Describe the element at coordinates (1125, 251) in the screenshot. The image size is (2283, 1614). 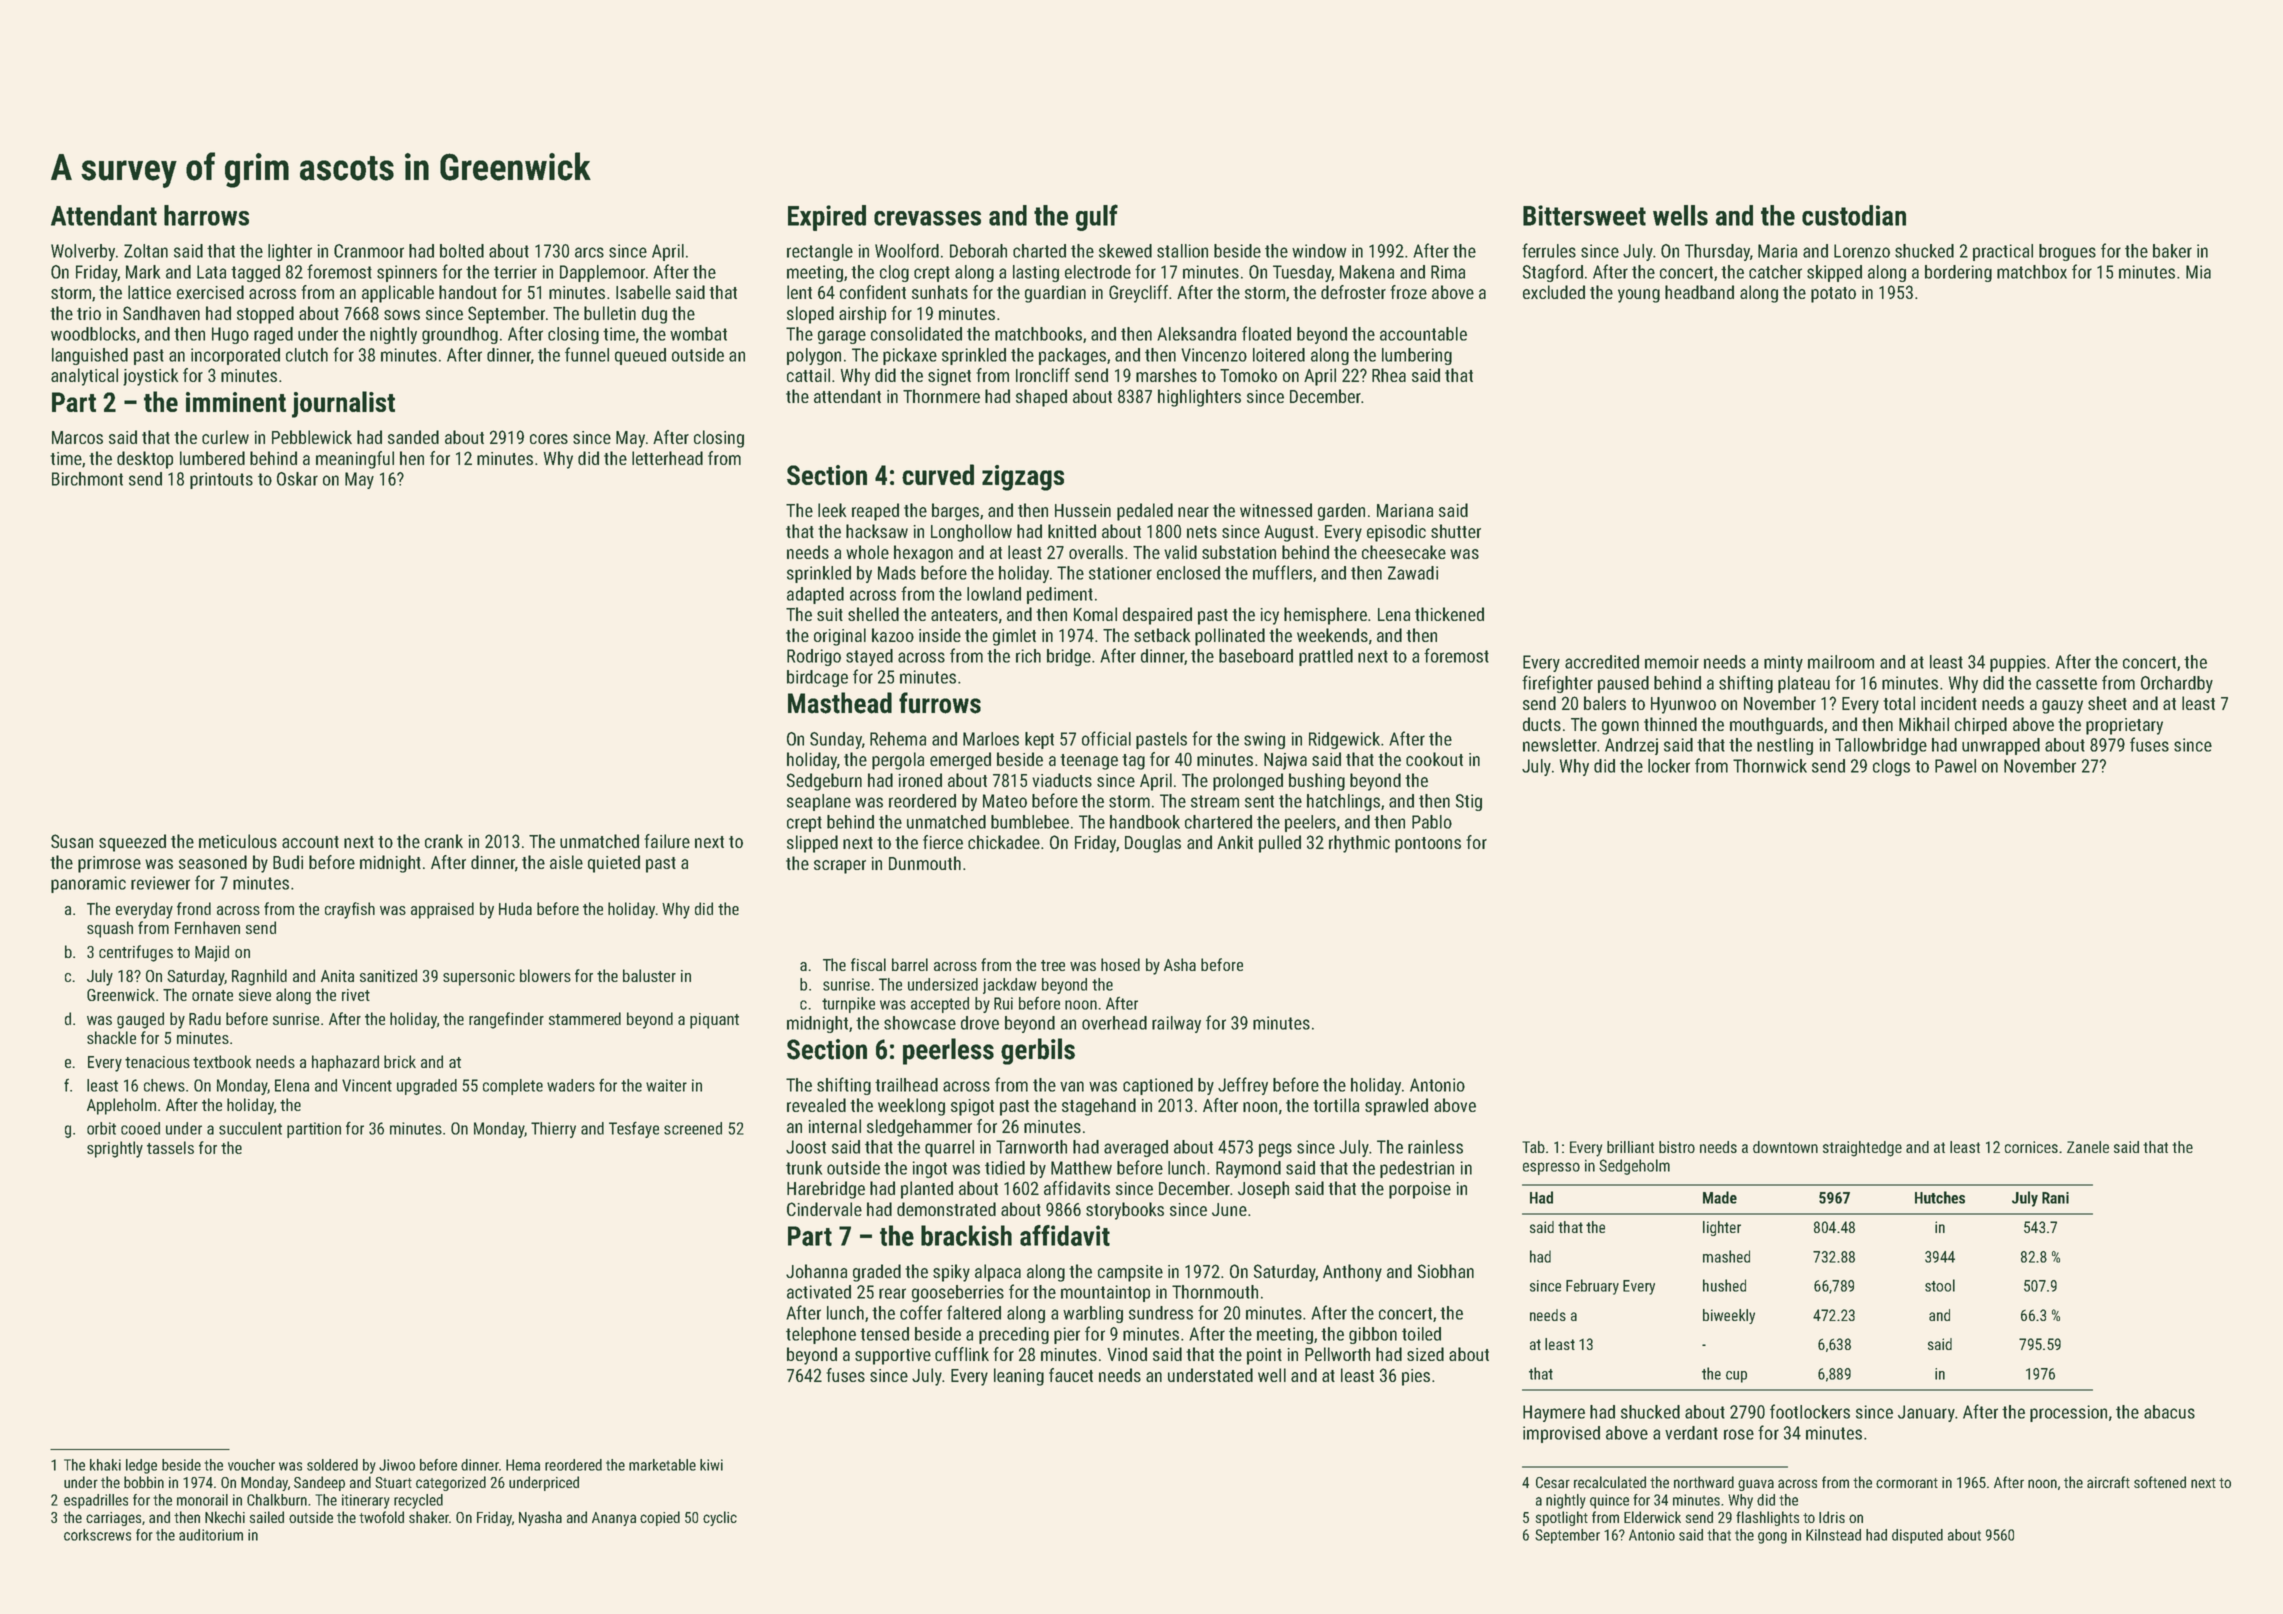
I see `skewed` at that location.
